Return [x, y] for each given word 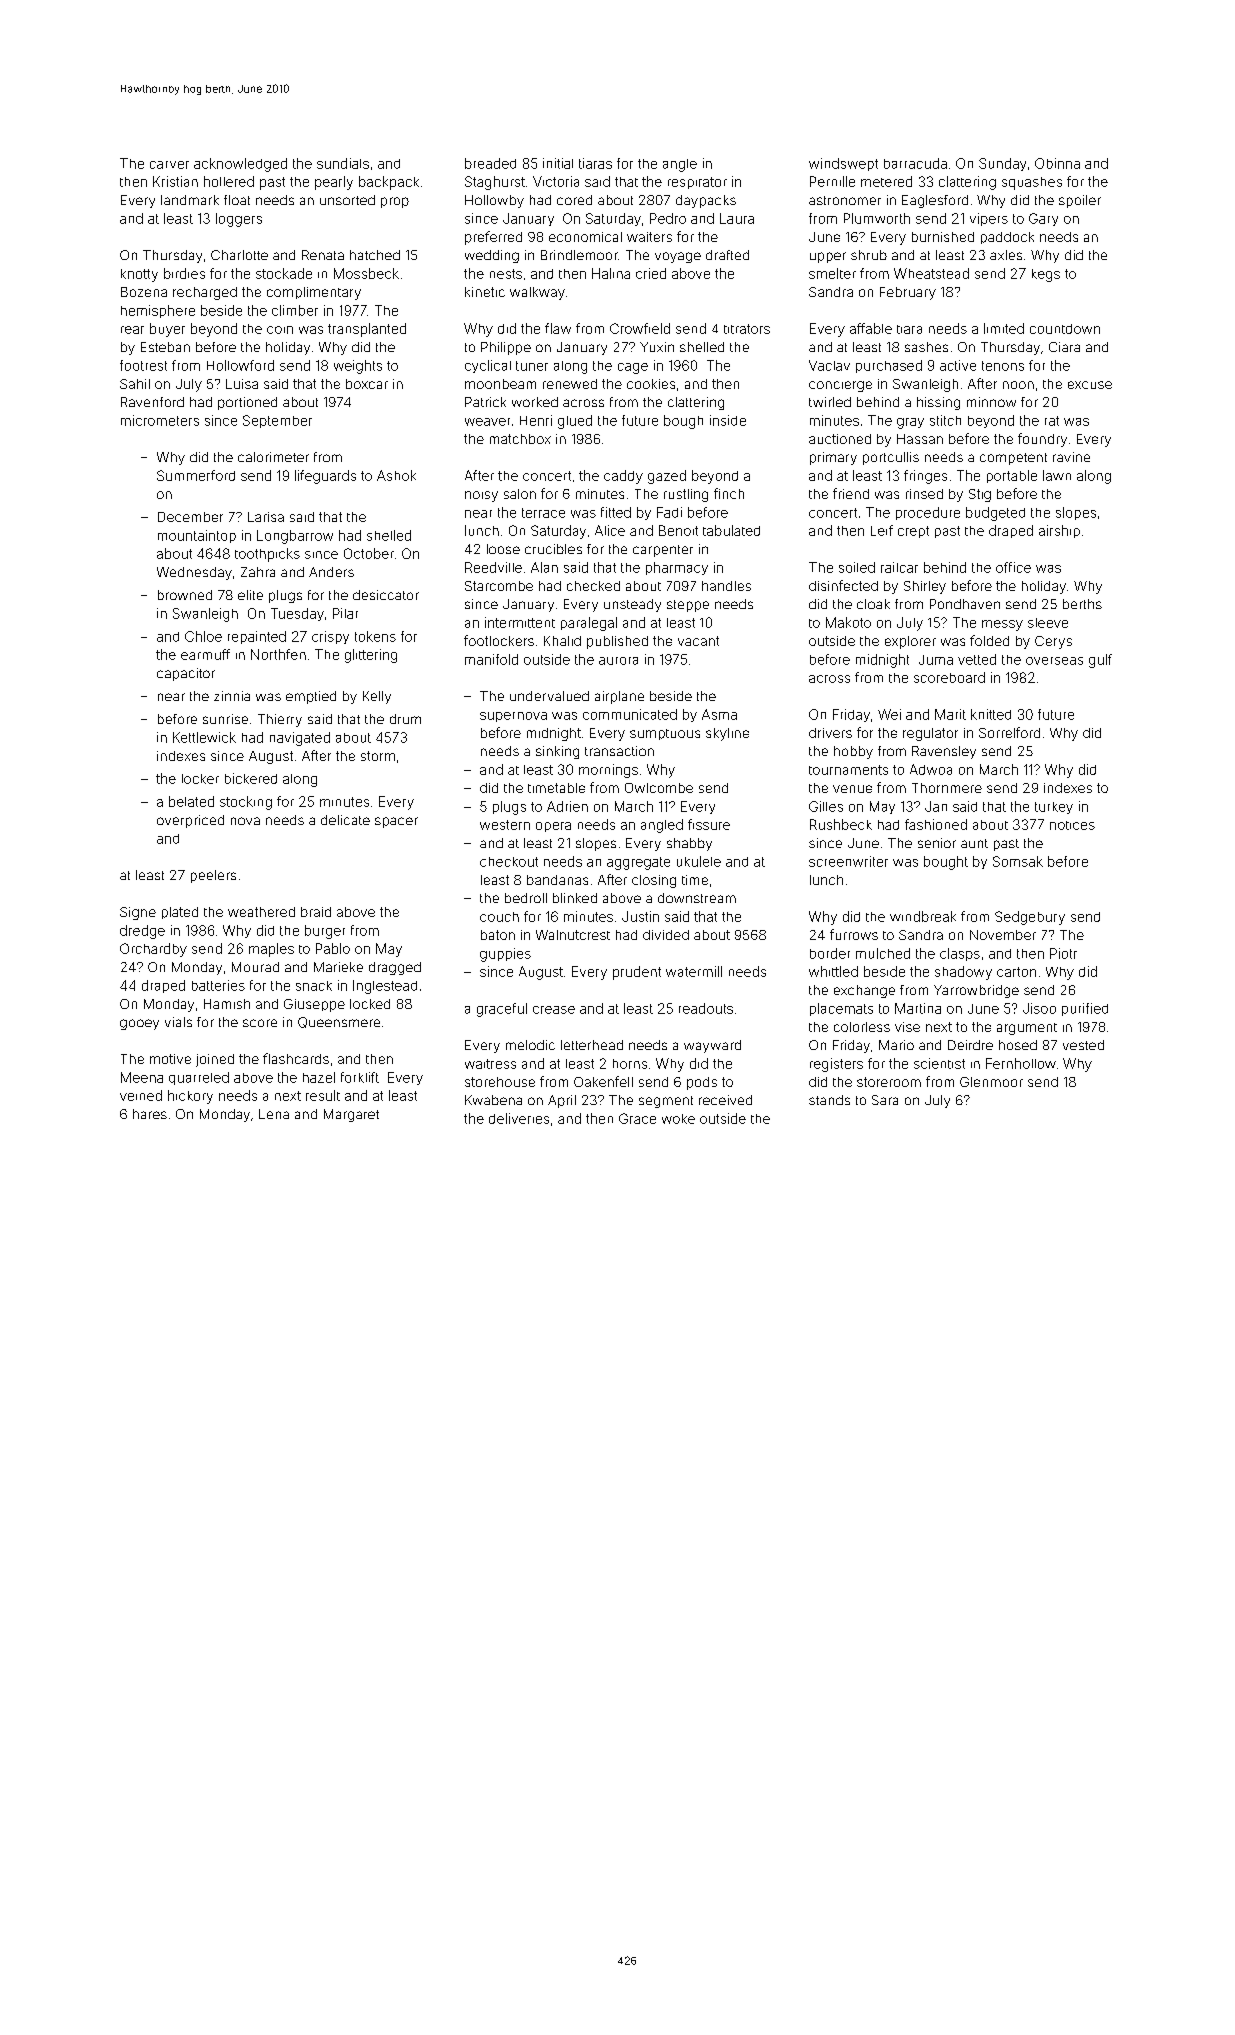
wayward [712, 1046]
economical [585, 237]
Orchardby [153, 950]
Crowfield [640, 328]
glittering [371, 656]
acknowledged [240, 165]
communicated [630, 714]
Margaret [351, 1115]
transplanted [367, 330]
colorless [862, 1027]
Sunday [1002, 164]
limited [1004, 328]
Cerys [1053, 642]
